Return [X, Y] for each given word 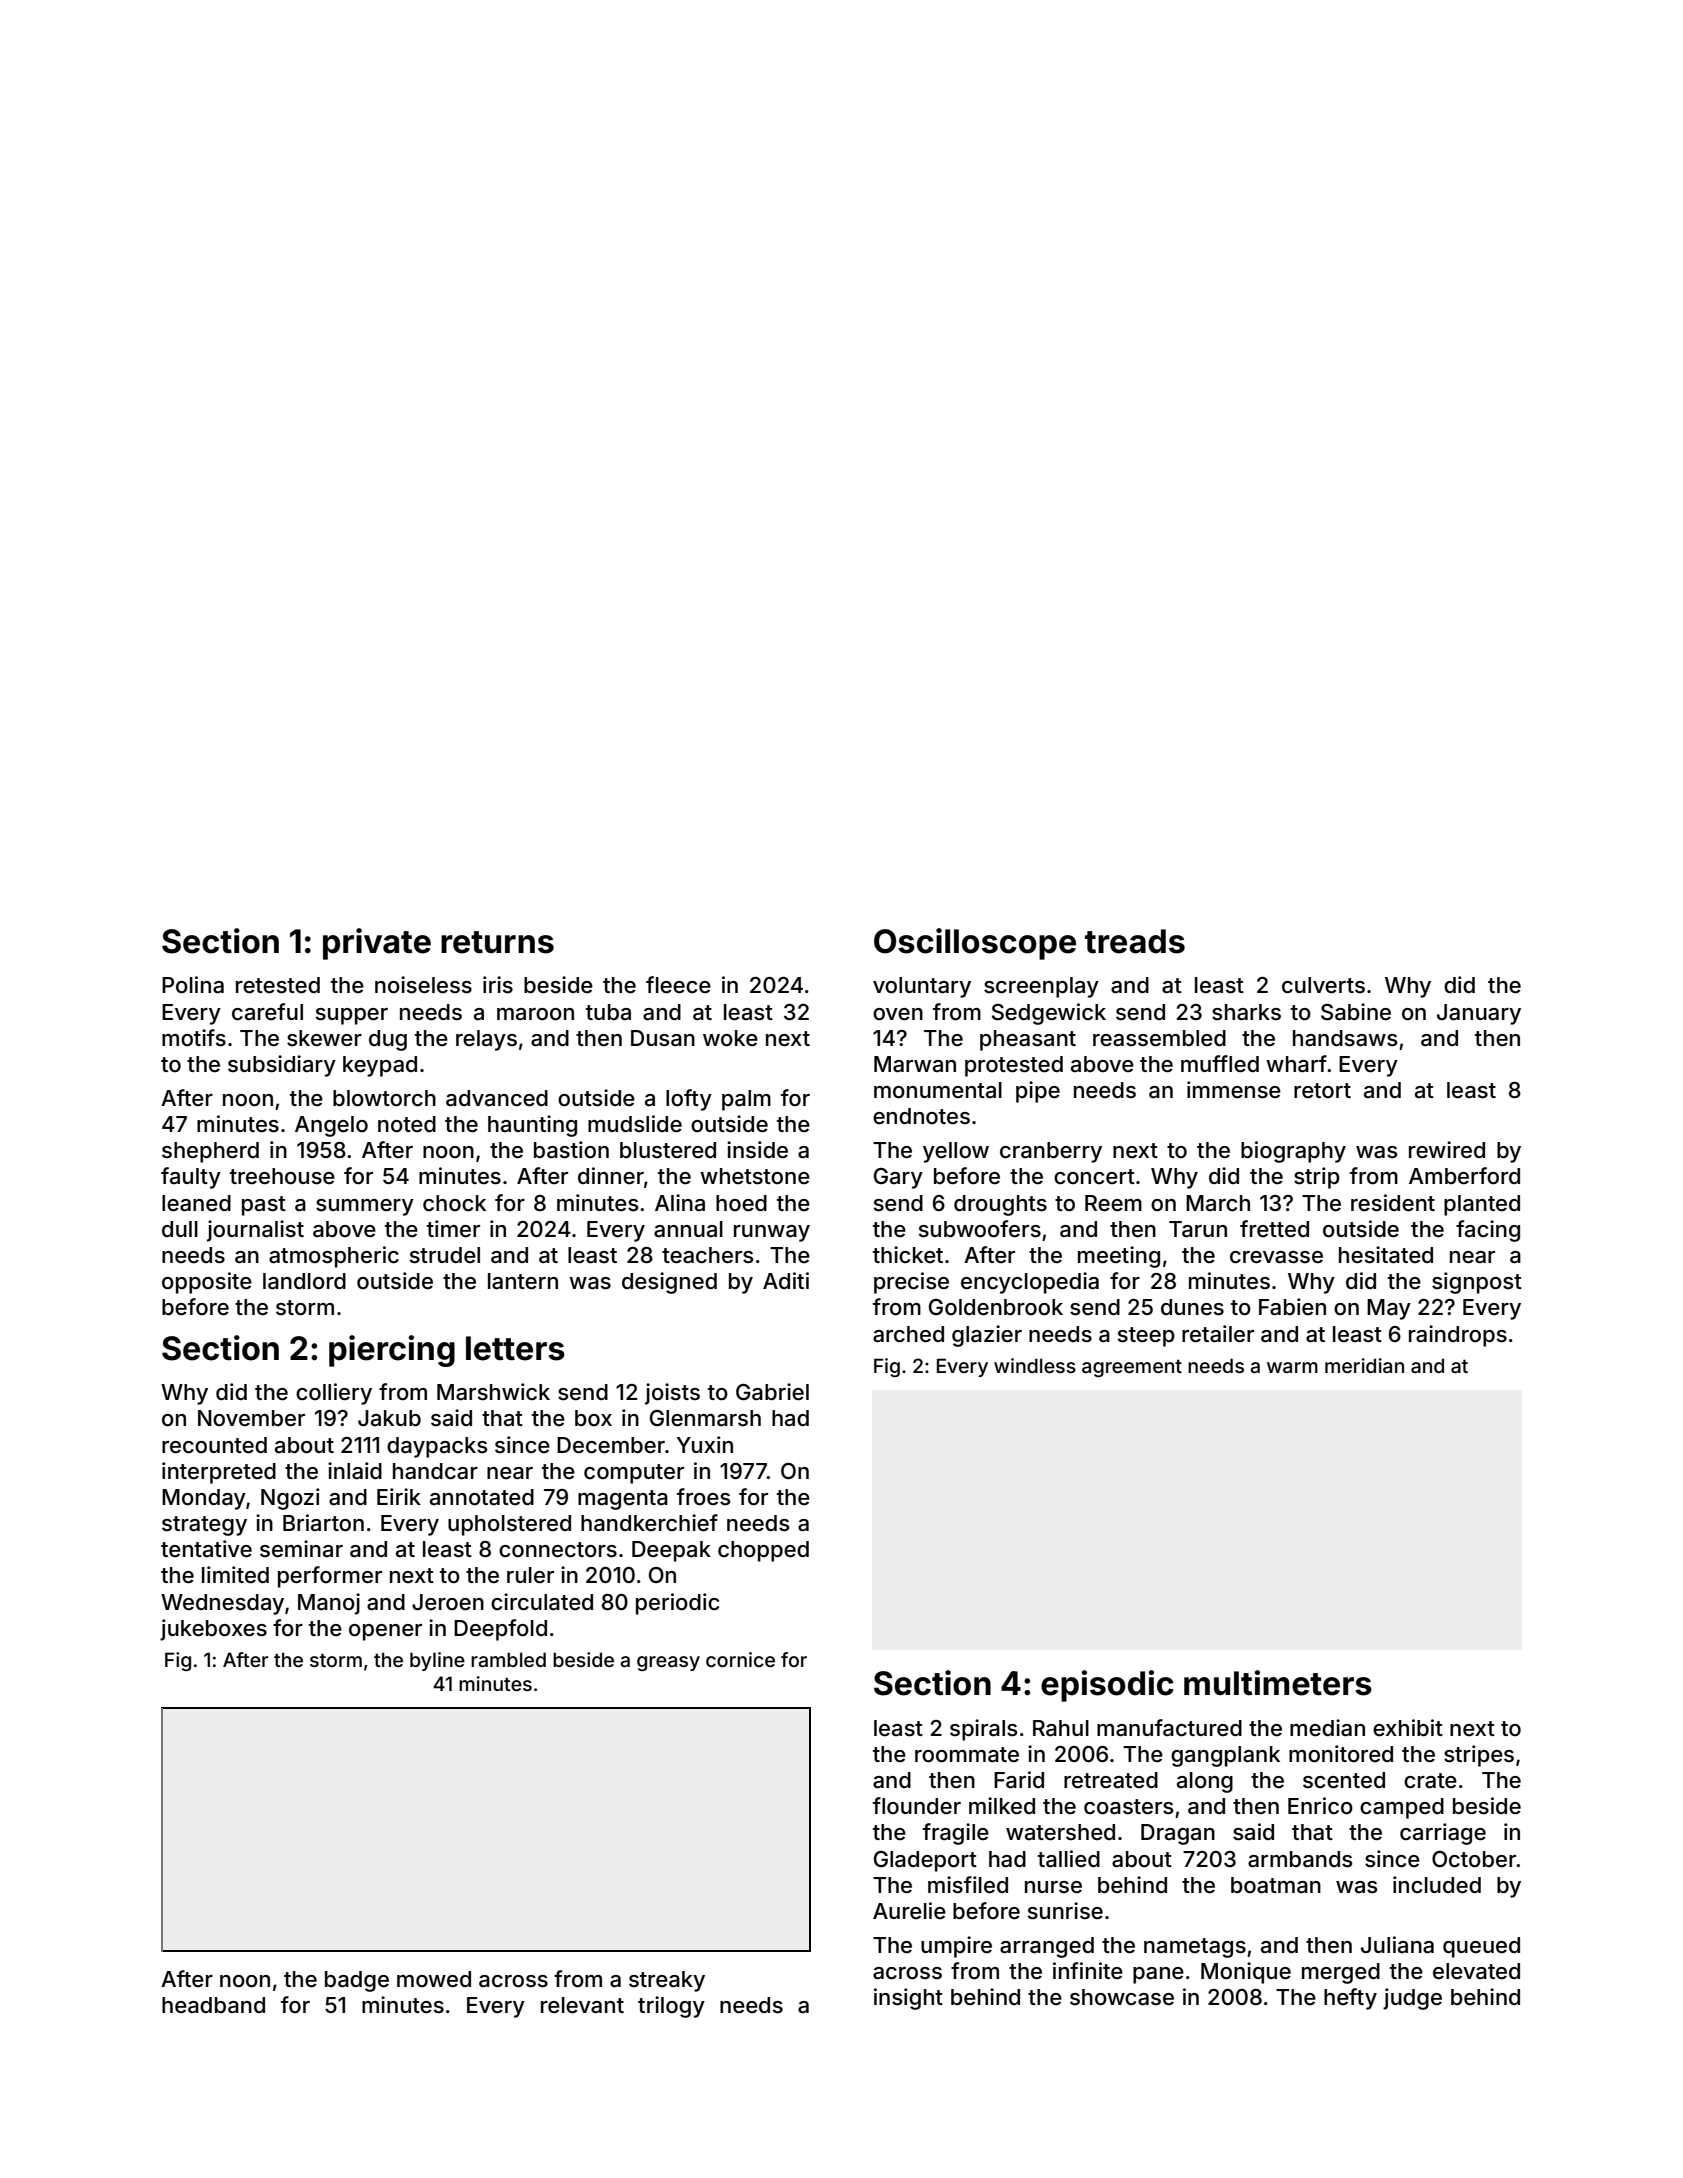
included [1437, 1885]
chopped [763, 1551]
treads [1135, 941]
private [377, 944]
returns [497, 942]
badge [357, 1981]
